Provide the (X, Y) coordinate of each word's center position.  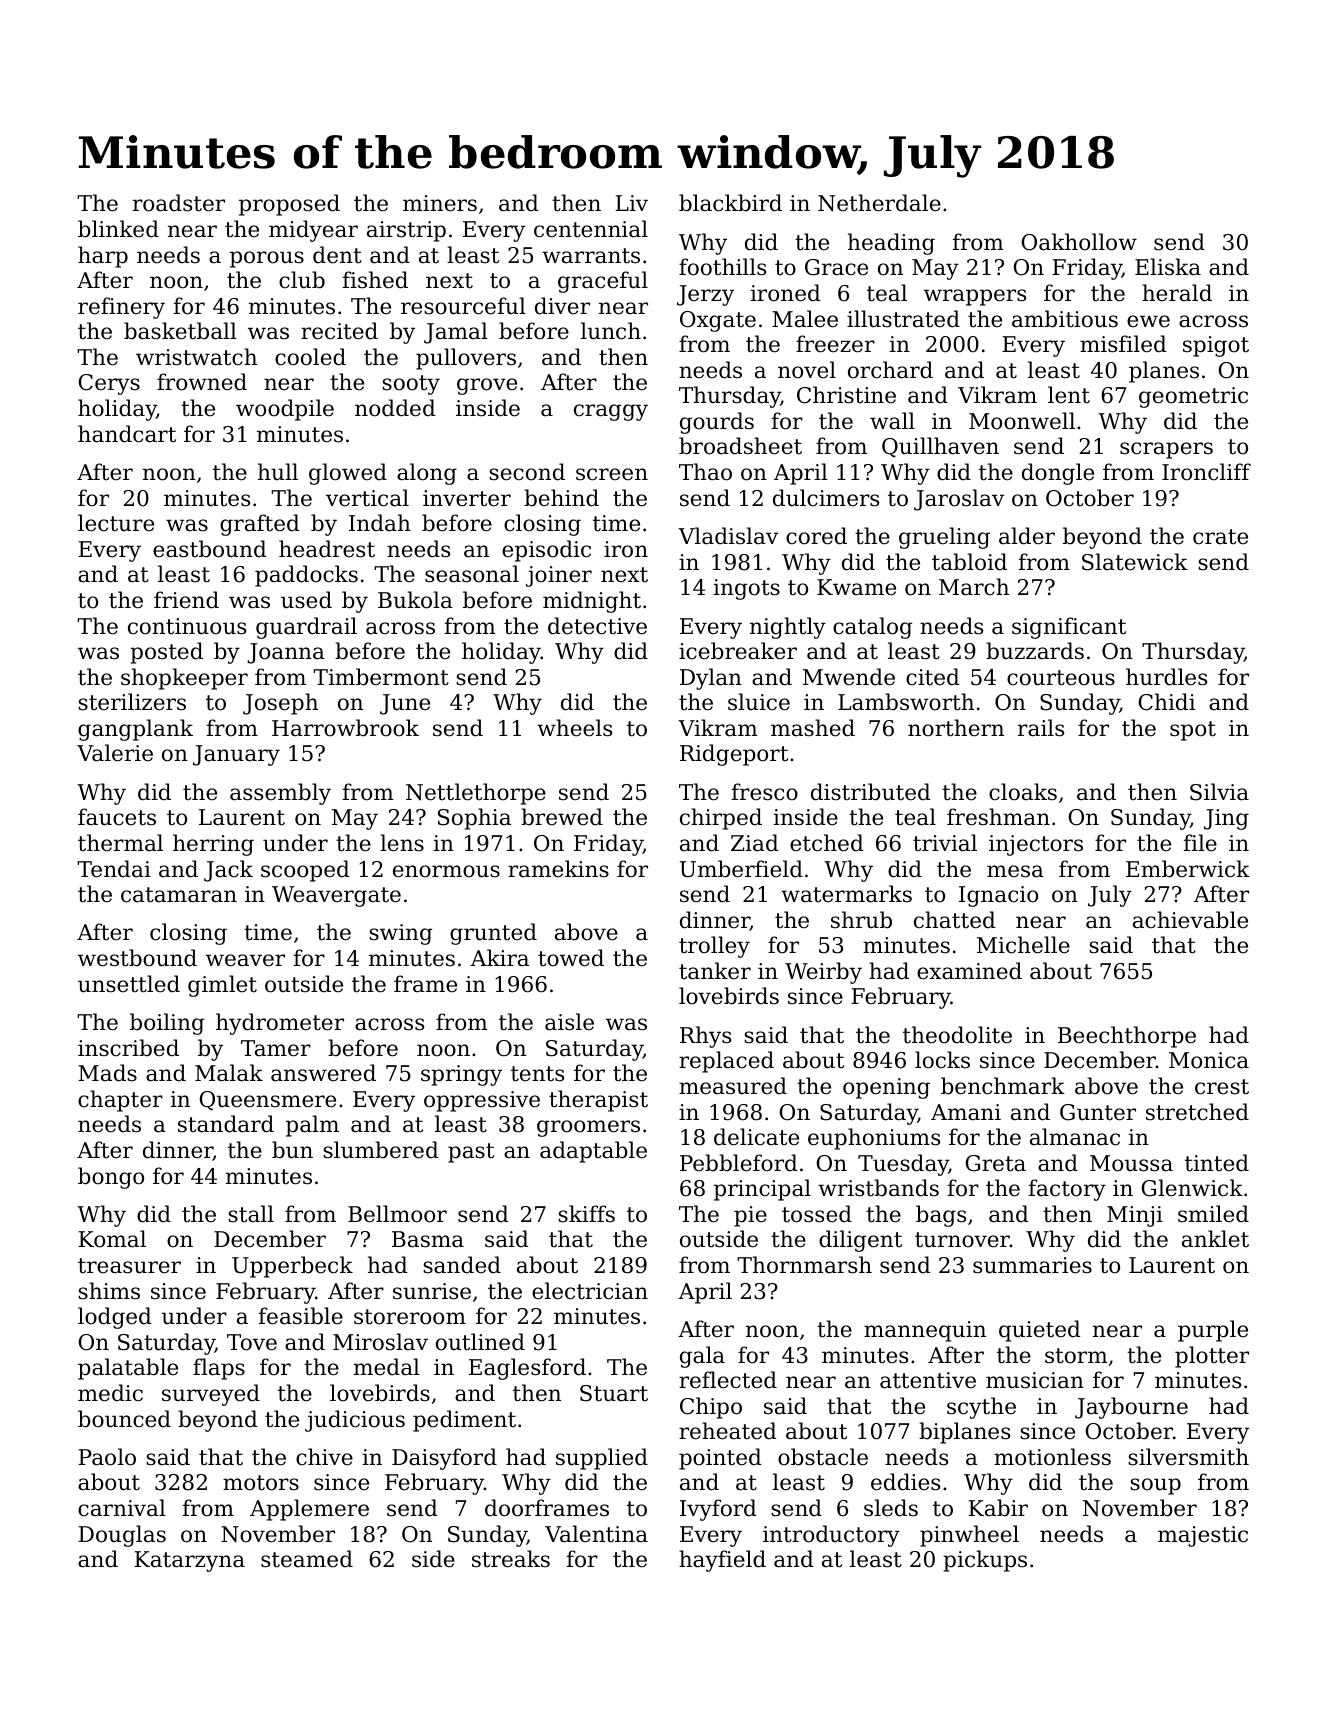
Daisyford (444, 1459)
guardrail (306, 628)
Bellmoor (397, 1214)
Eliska (1168, 267)
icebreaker (738, 651)
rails (1041, 728)
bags (941, 1216)
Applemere (309, 1510)
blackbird (730, 203)
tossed (817, 1214)
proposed (289, 205)
